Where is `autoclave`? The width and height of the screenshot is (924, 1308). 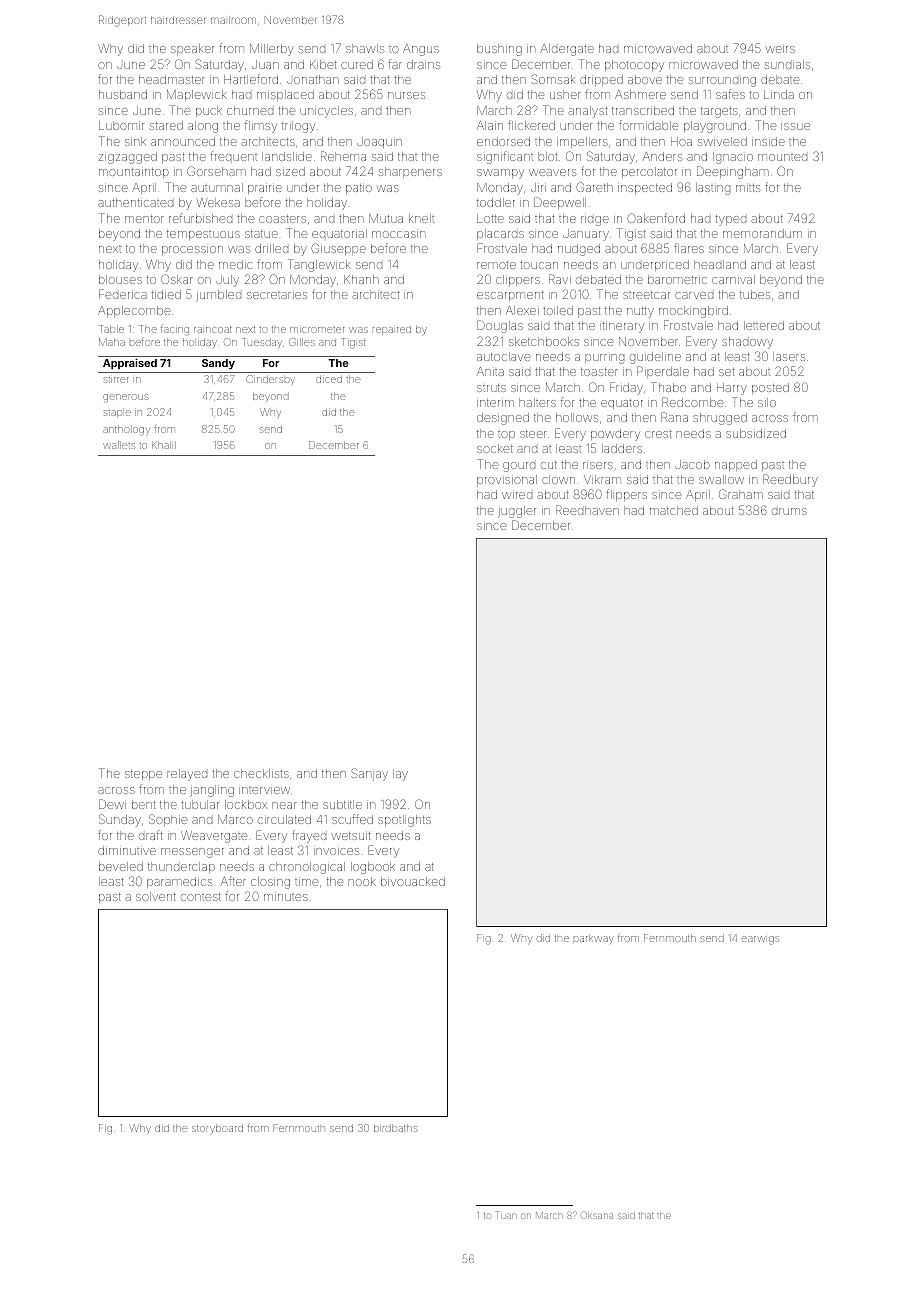 autoclave is located at coordinates (503, 356).
